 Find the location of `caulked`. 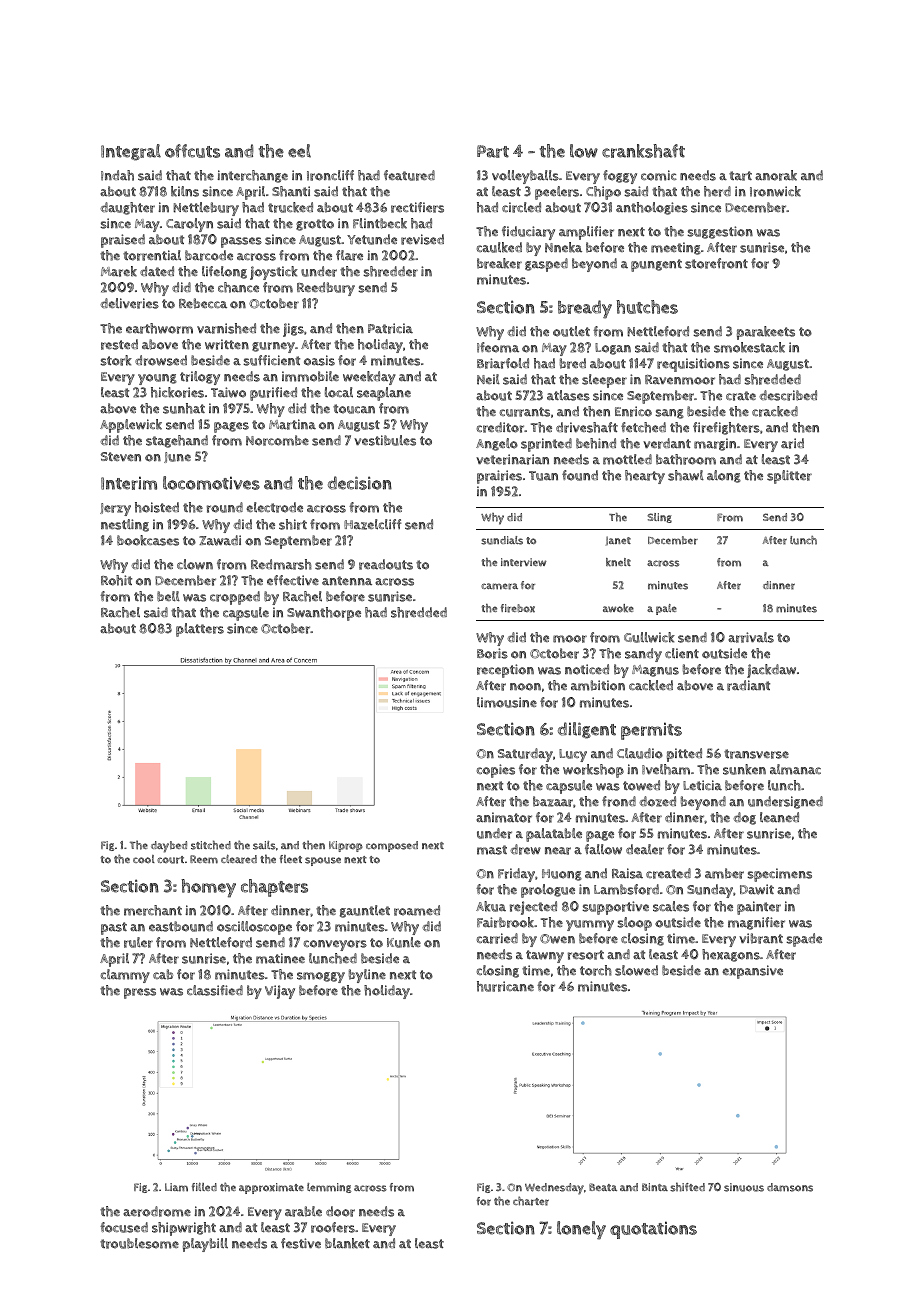

caulked is located at coordinates (499, 247).
